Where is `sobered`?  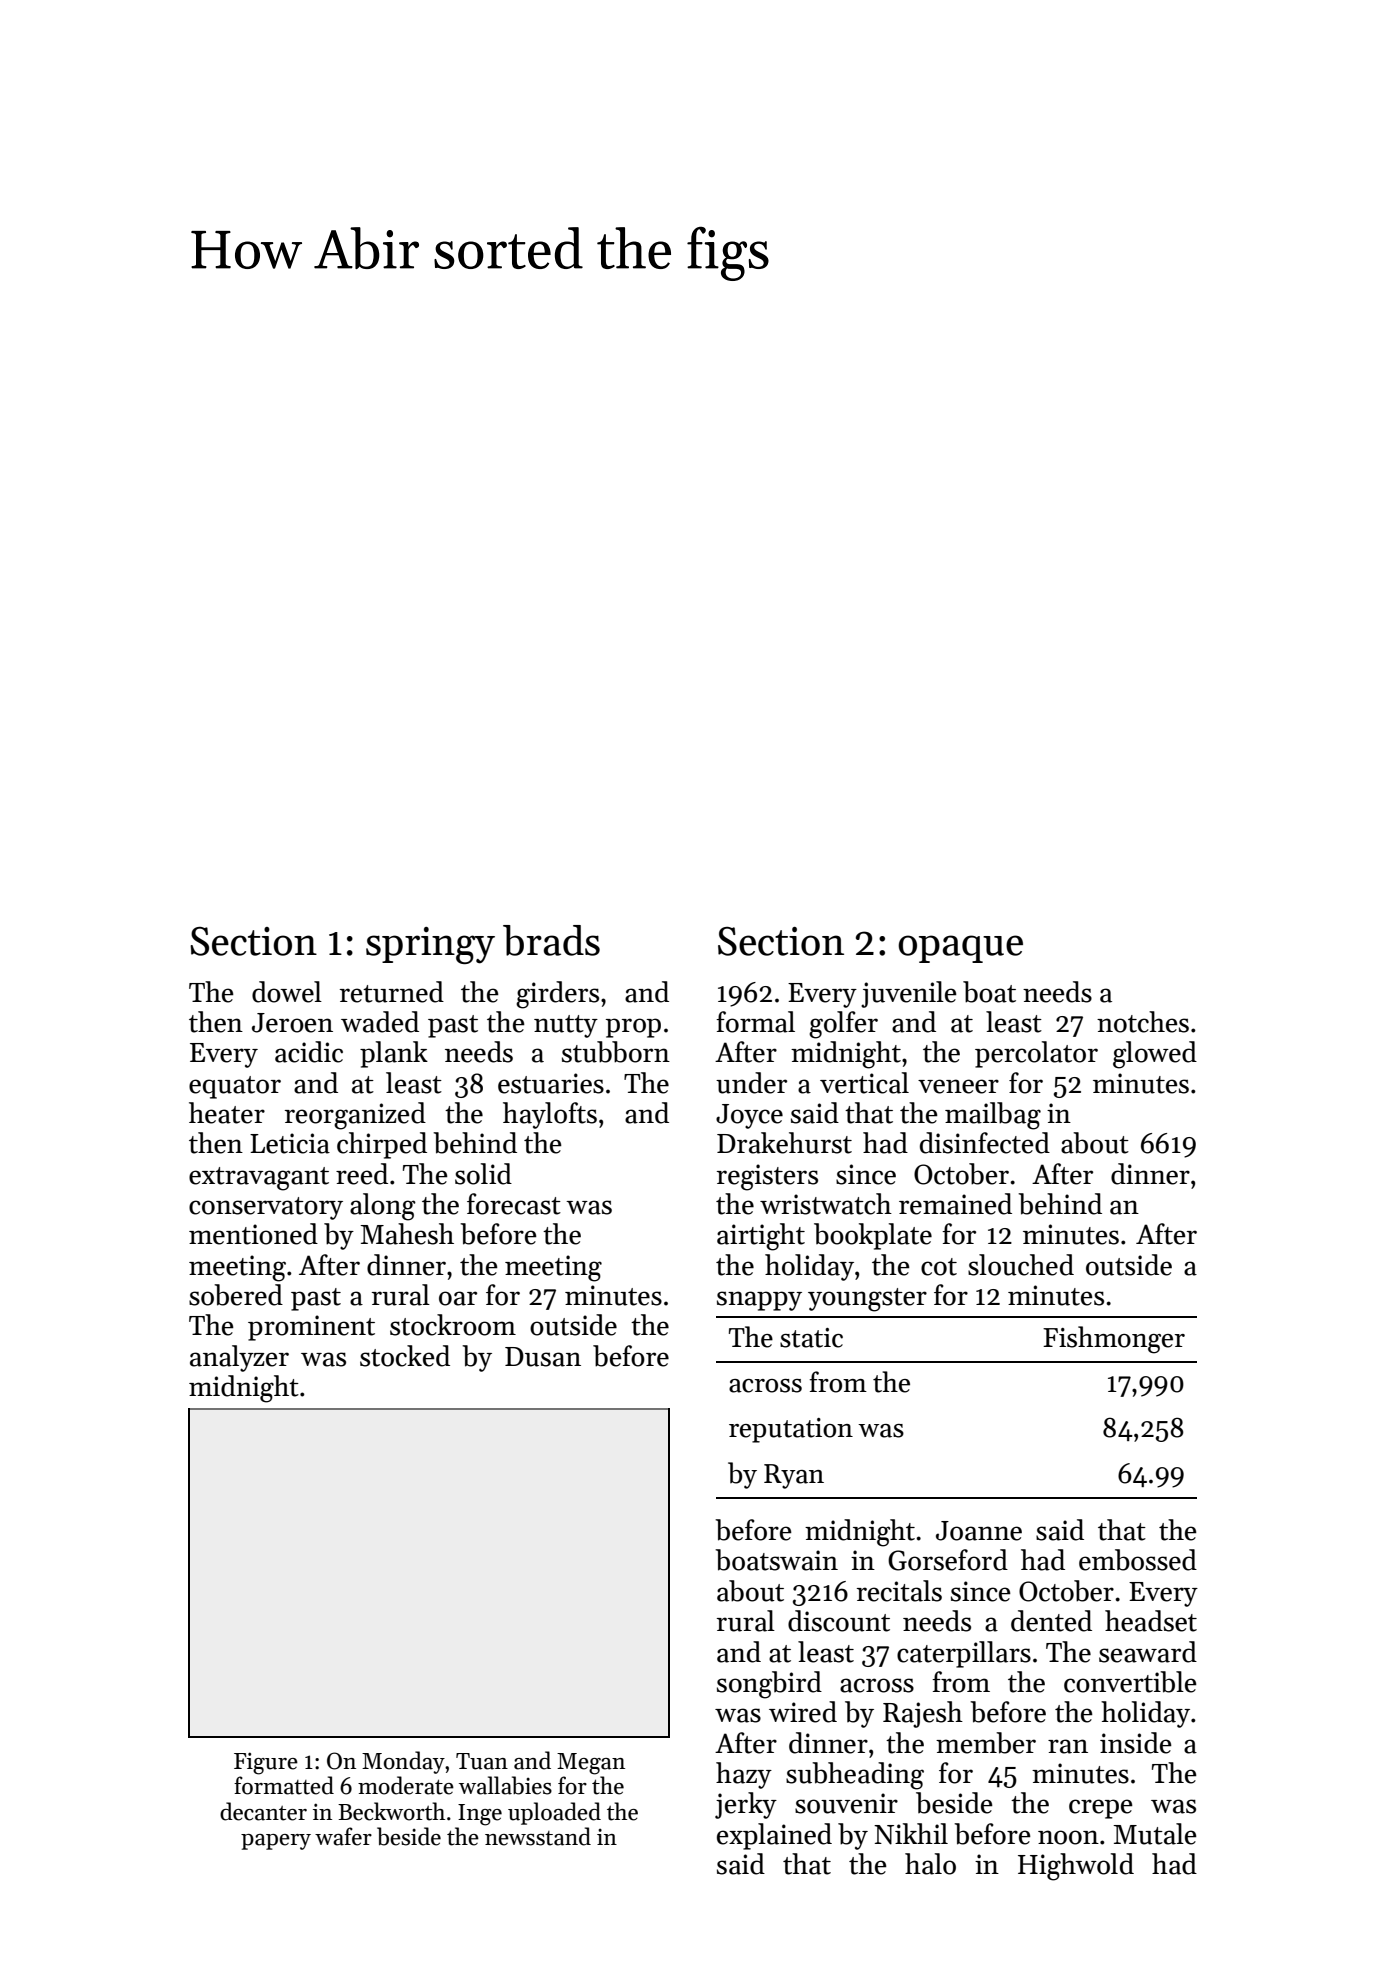
sobered is located at coordinates (236, 1295).
